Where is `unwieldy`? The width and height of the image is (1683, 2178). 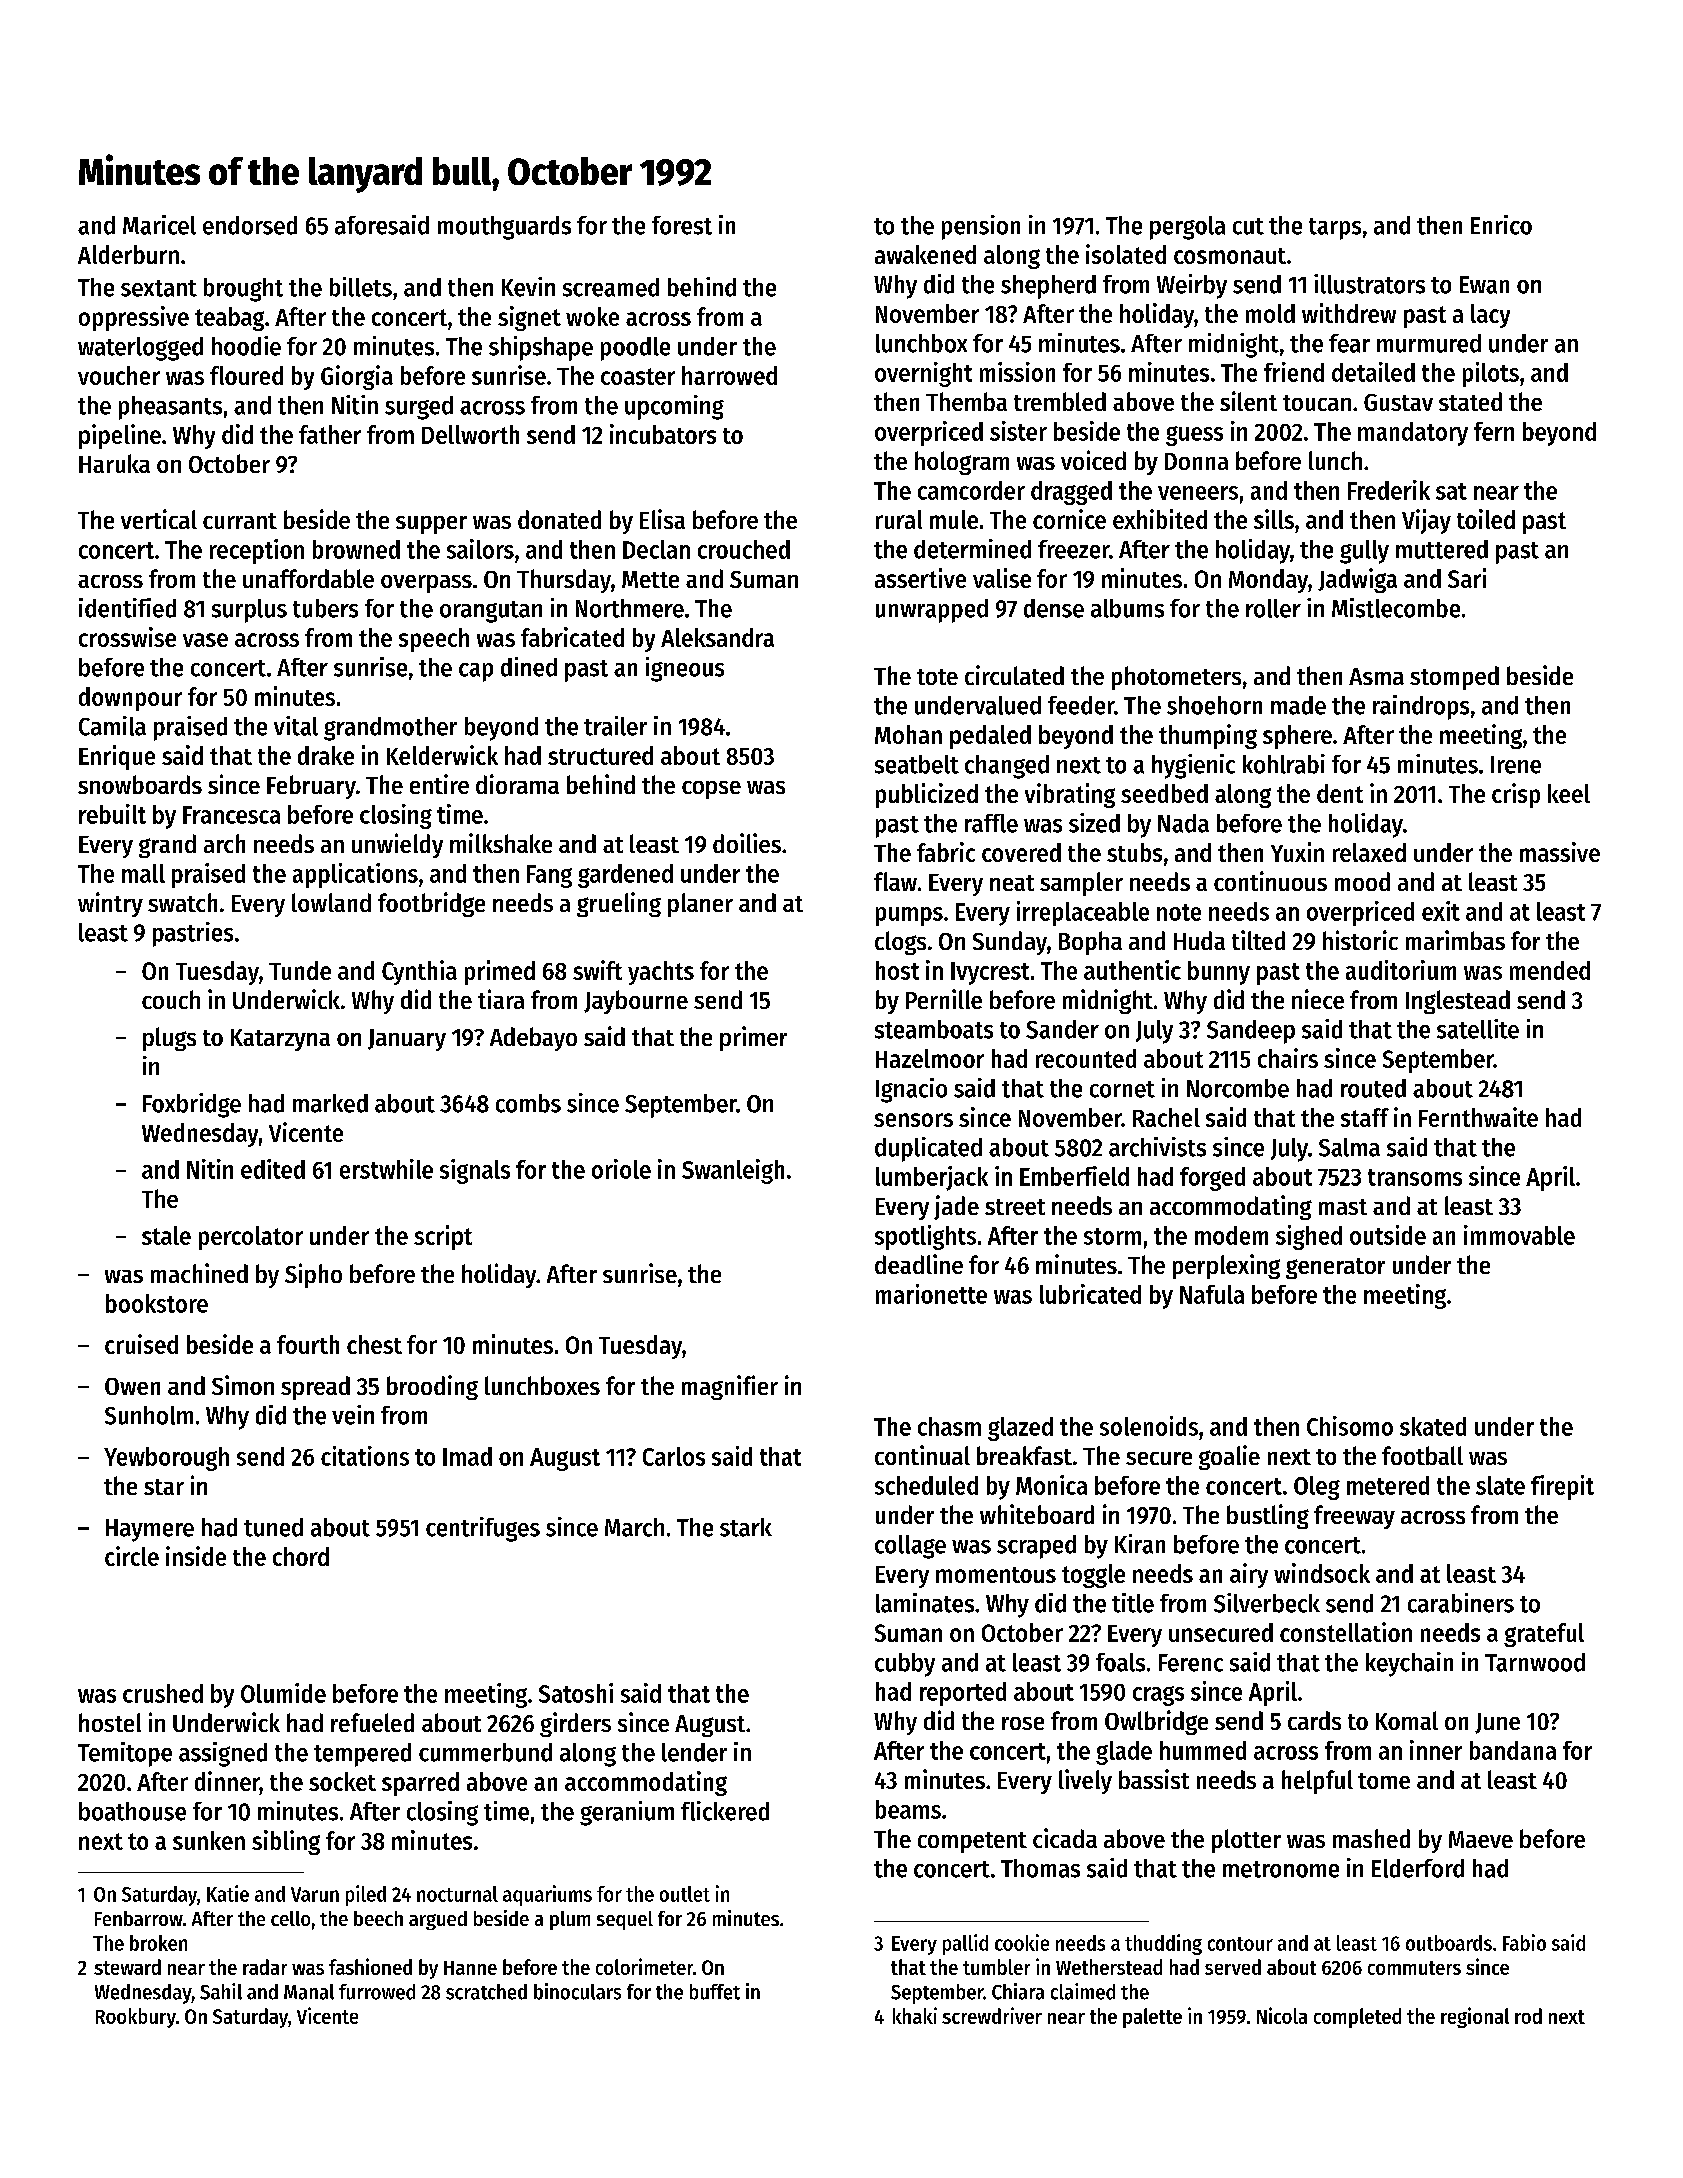 unwieldy is located at coordinates (397, 845).
